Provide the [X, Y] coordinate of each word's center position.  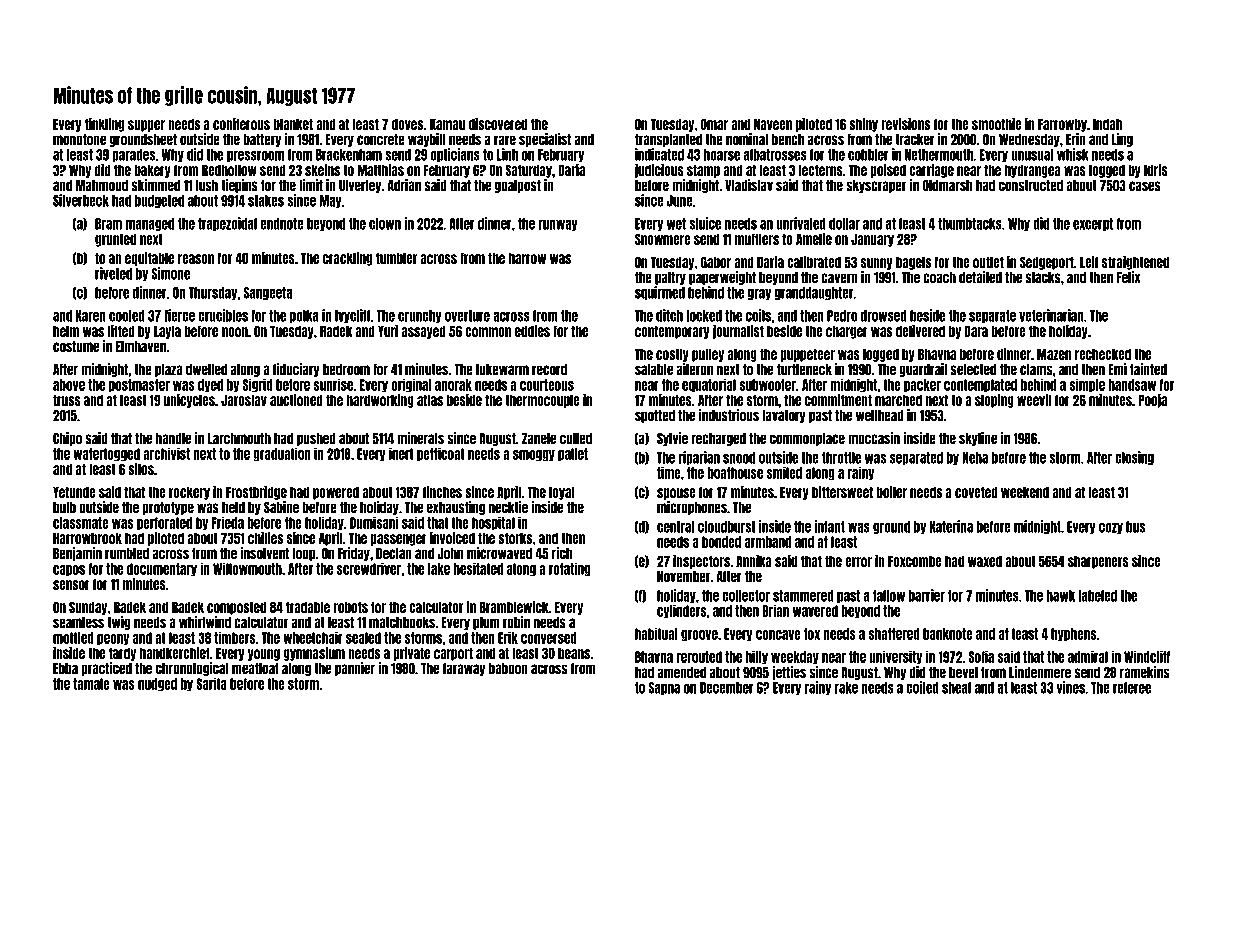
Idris [1156, 170]
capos [69, 571]
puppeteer [807, 355]
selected [973, 370]
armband [768, 542]
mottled [73, 638]
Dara [976, 331]
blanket [293, 124]
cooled [127, 316]
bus [1135, 527]
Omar [714, 124]
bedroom [346, 370]
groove [699, 636]
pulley [708, 355]
